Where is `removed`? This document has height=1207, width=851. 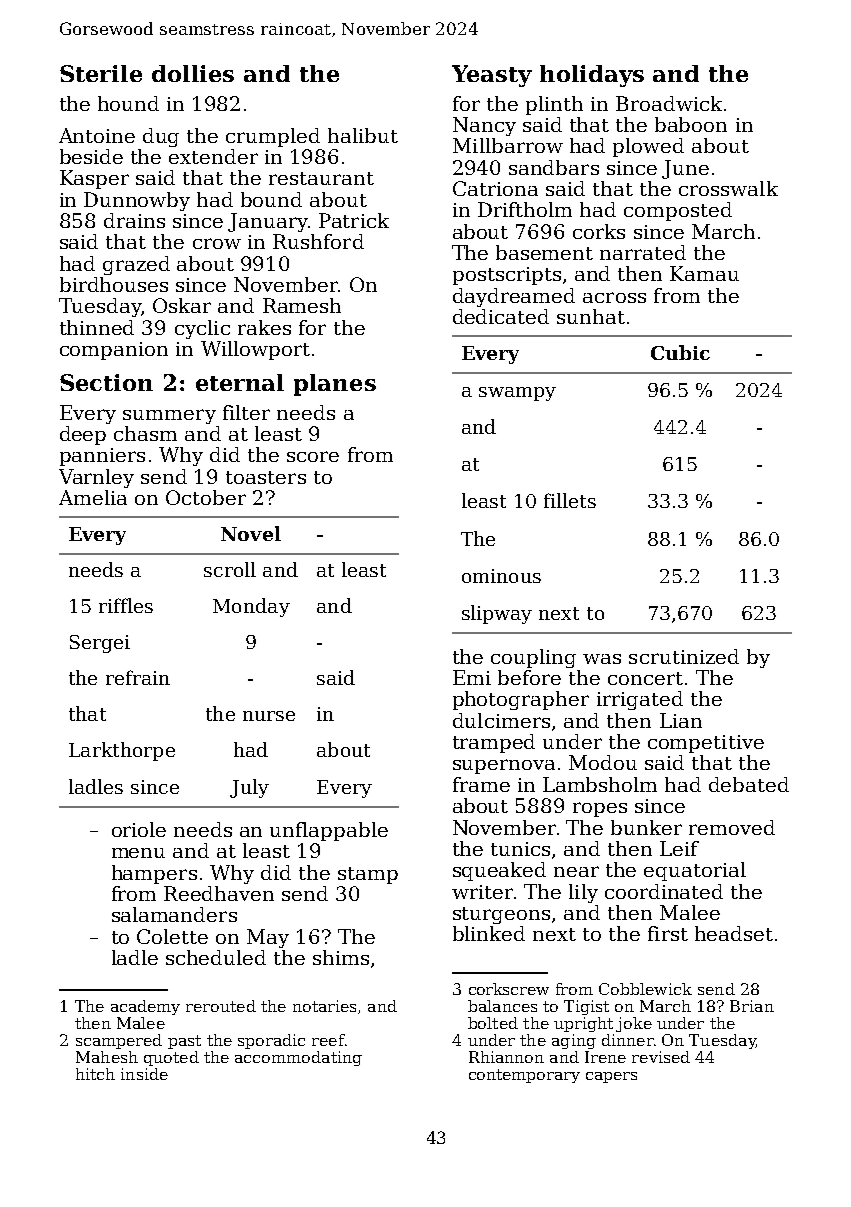
removed is located at coordinates (732, 827).
